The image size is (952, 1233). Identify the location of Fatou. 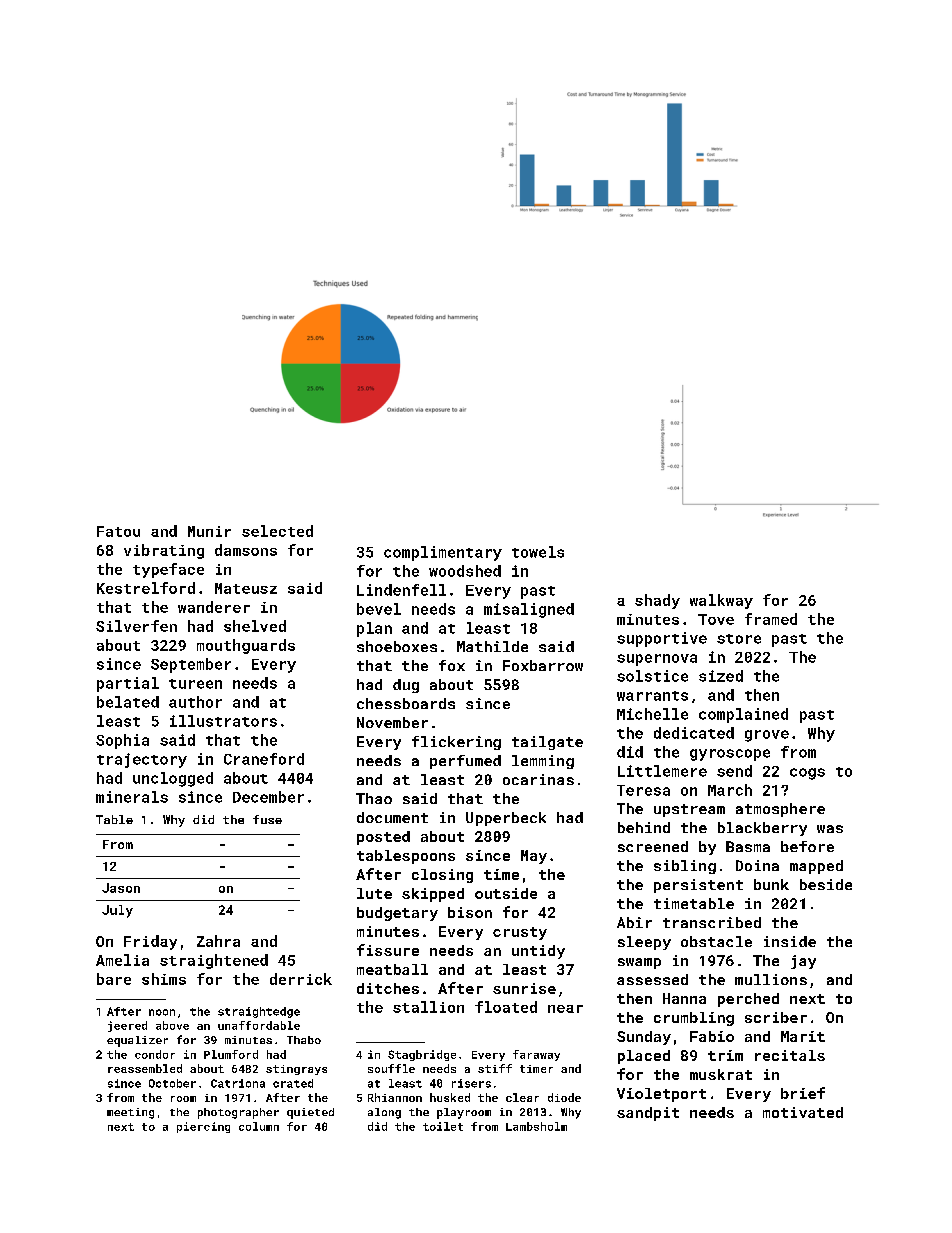
(118, 531).
